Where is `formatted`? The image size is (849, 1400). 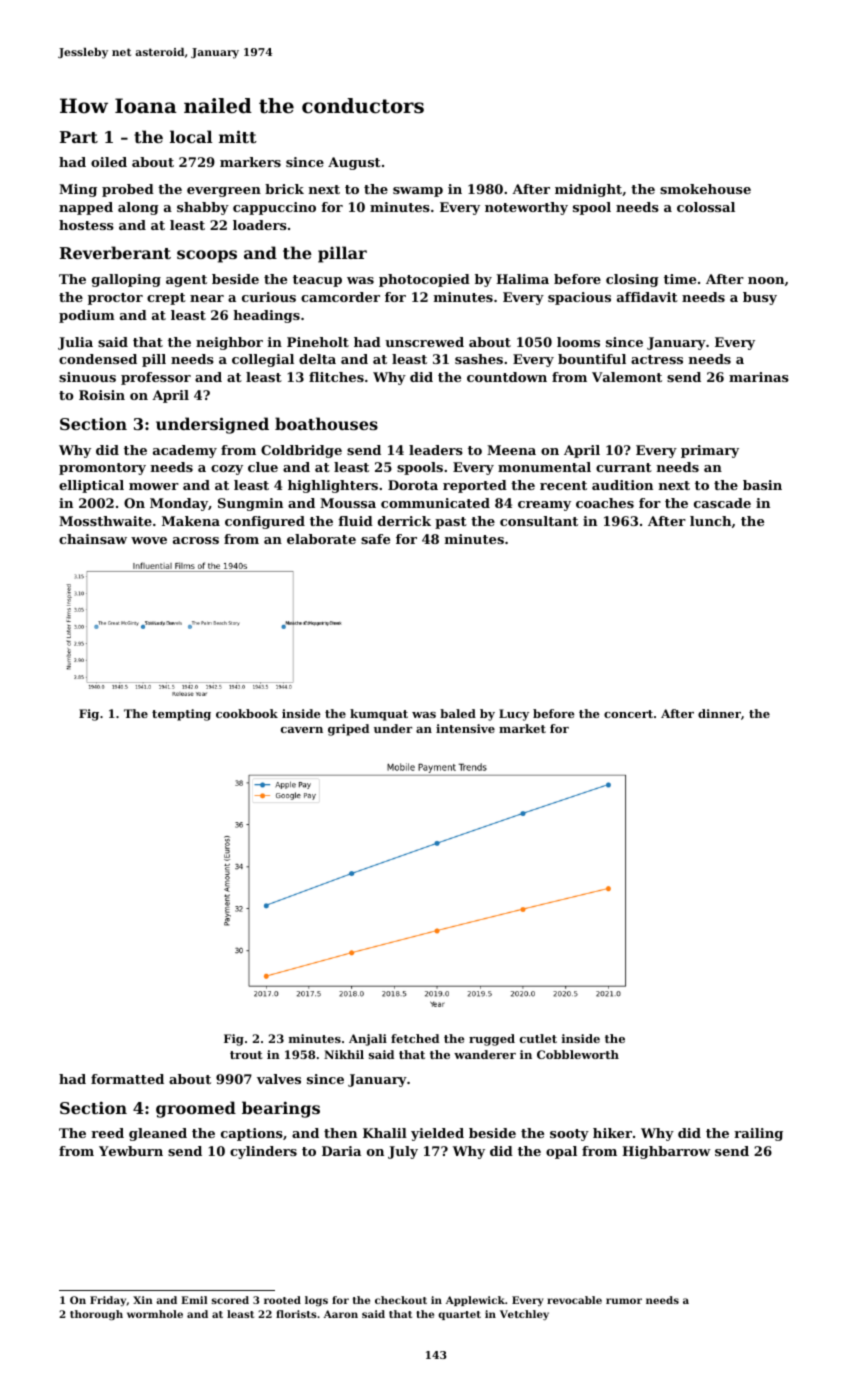 formatted is located at coordinates (127, 1079).
